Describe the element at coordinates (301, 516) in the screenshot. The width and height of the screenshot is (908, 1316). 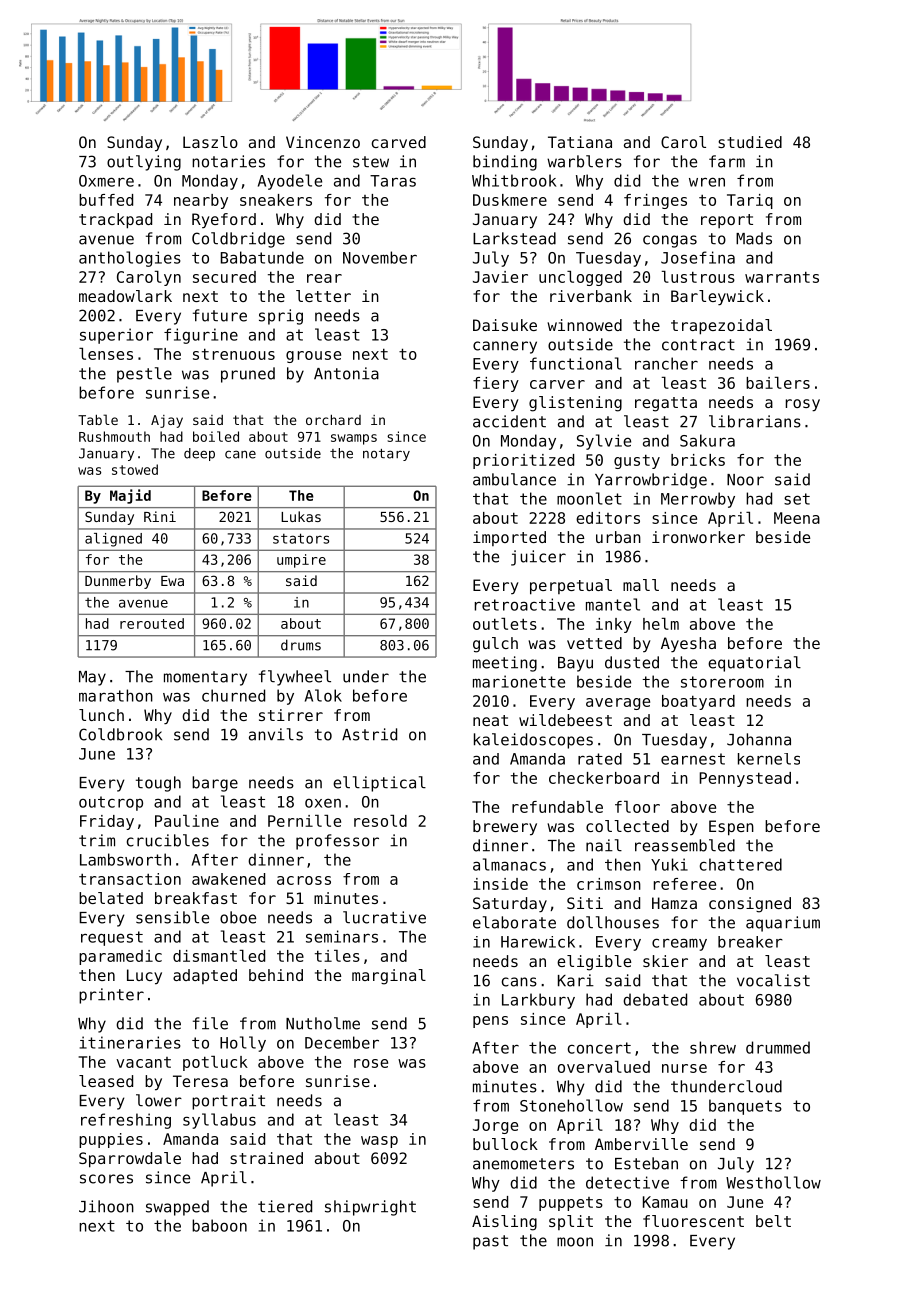
I see `Lukas` at that location.
